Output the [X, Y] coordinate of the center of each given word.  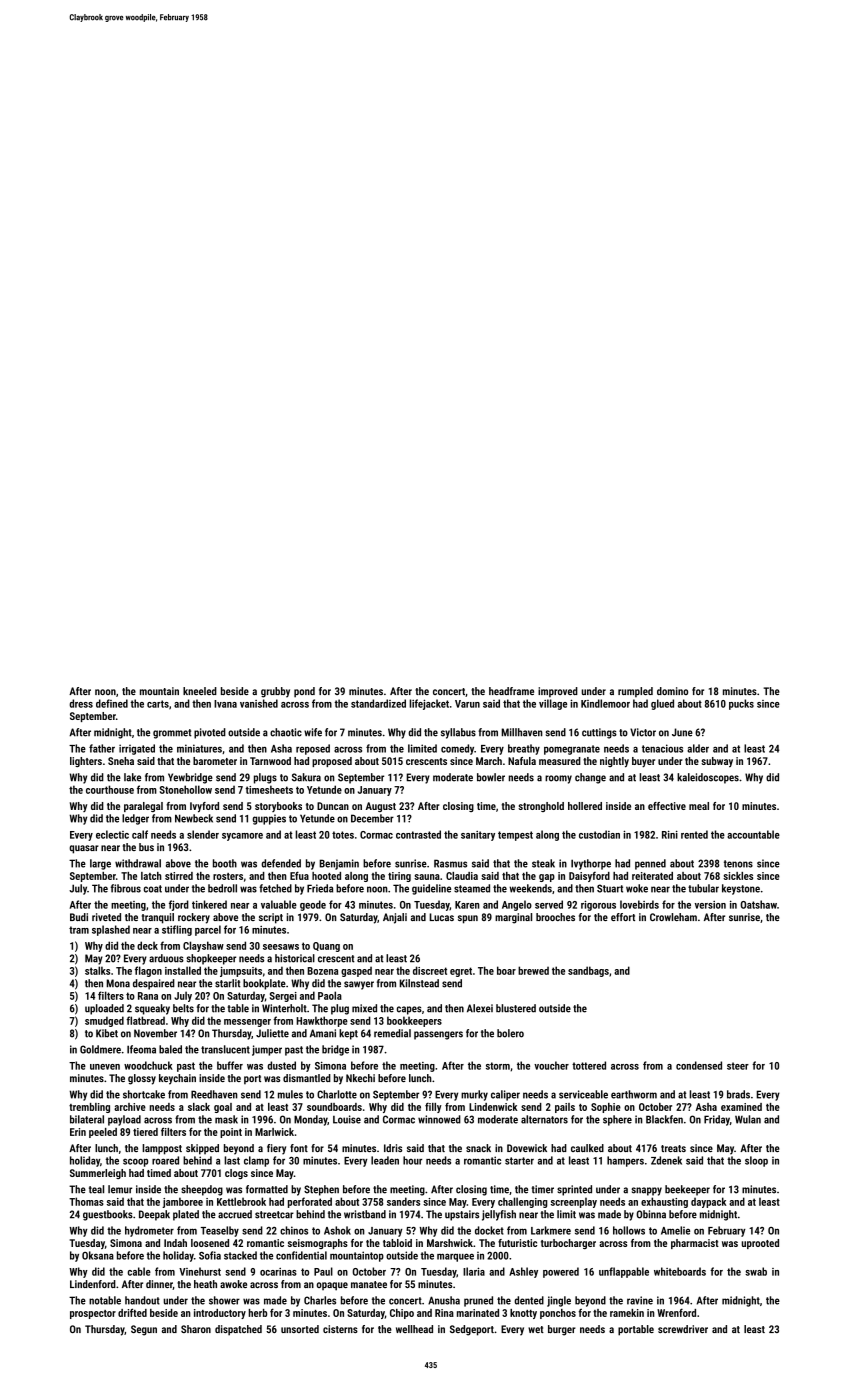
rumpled [635, 692]
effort [623, 917]
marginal [513, 918]
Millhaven [522, 732]
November [155, 1033]
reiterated [652, 876]
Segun [144, 1330]
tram [79, 930]
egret [461, 972]
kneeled [200, 691]
